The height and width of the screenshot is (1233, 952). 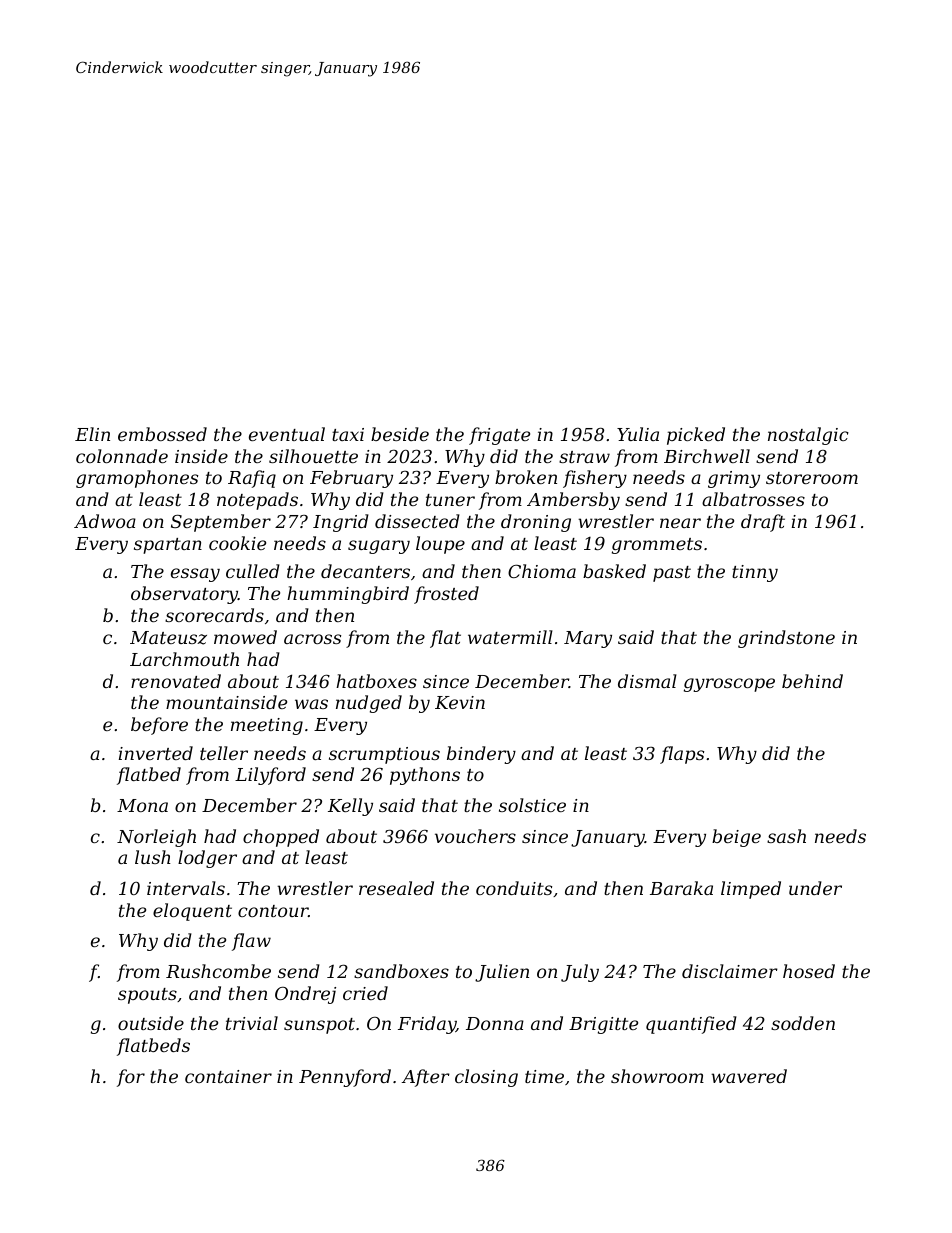 What do you see at coordinates (122, 456) in the screenshot?
I see `colonnade` at bounding box center [122, 456].
